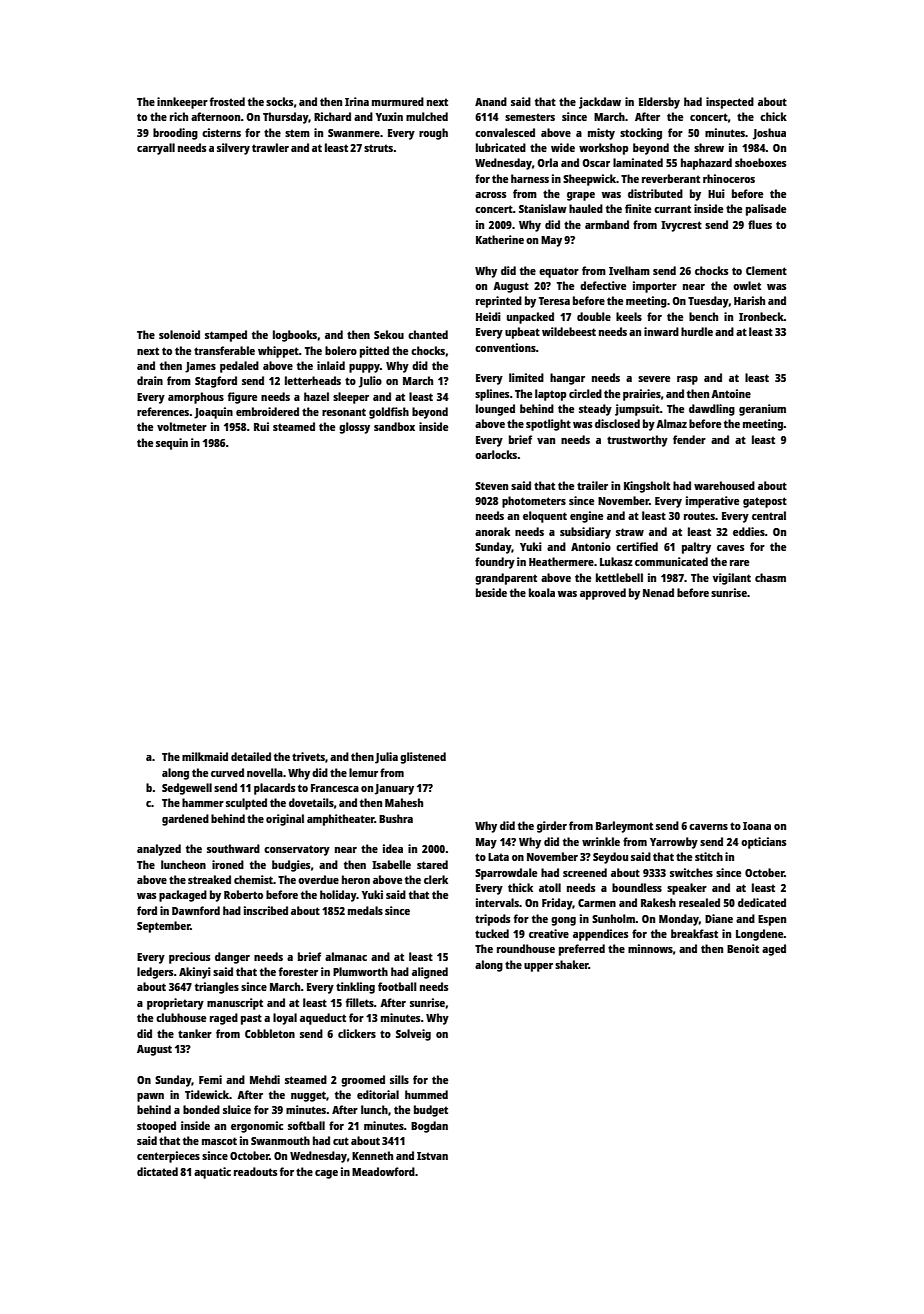 This screenshot has height=1314, width=924. Describe the element at coordinates (607, 224) in the screenshot. I see `armband` at that location.
